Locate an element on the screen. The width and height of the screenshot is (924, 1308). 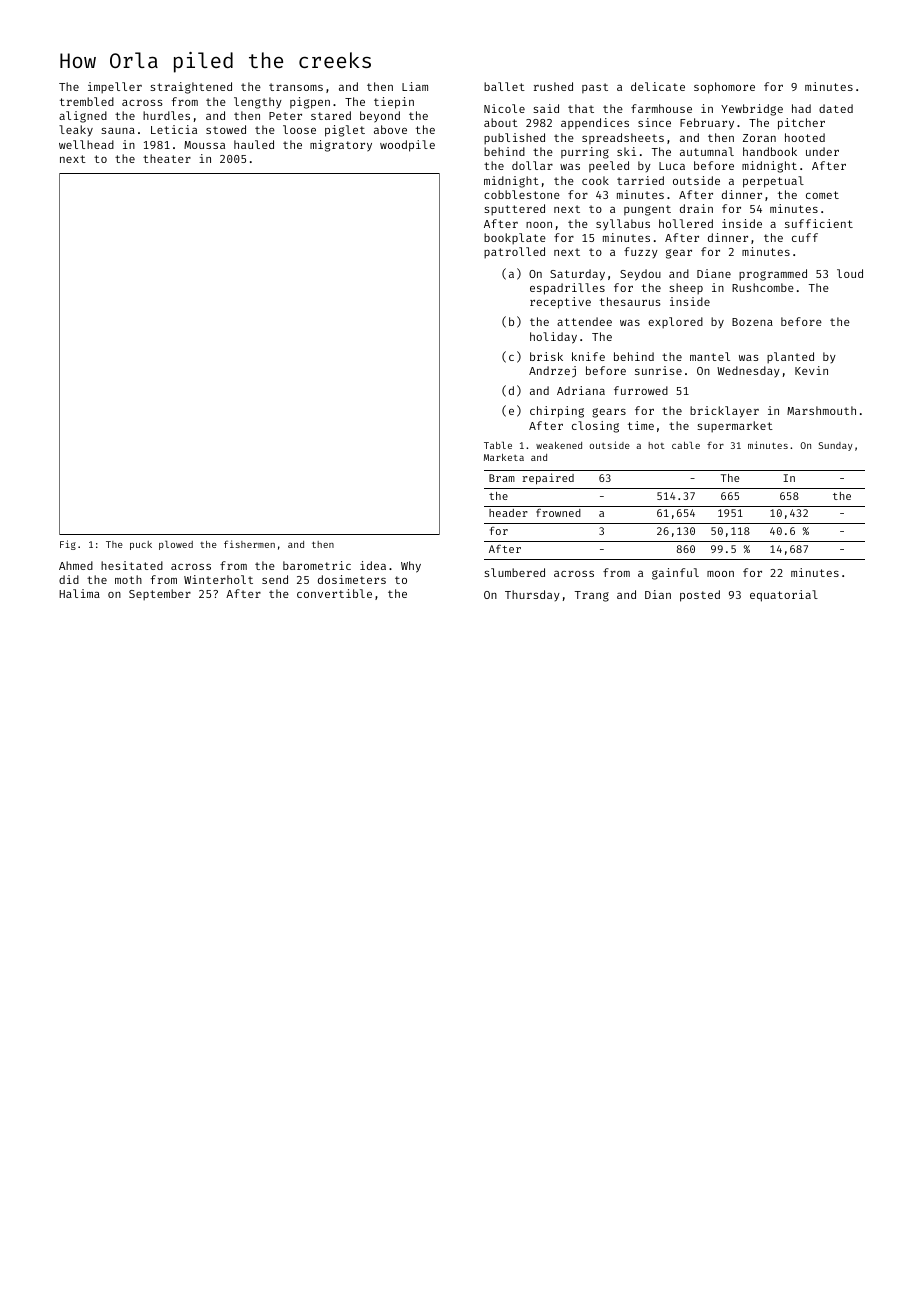
fishermen is located at coordinates (249, 544).
